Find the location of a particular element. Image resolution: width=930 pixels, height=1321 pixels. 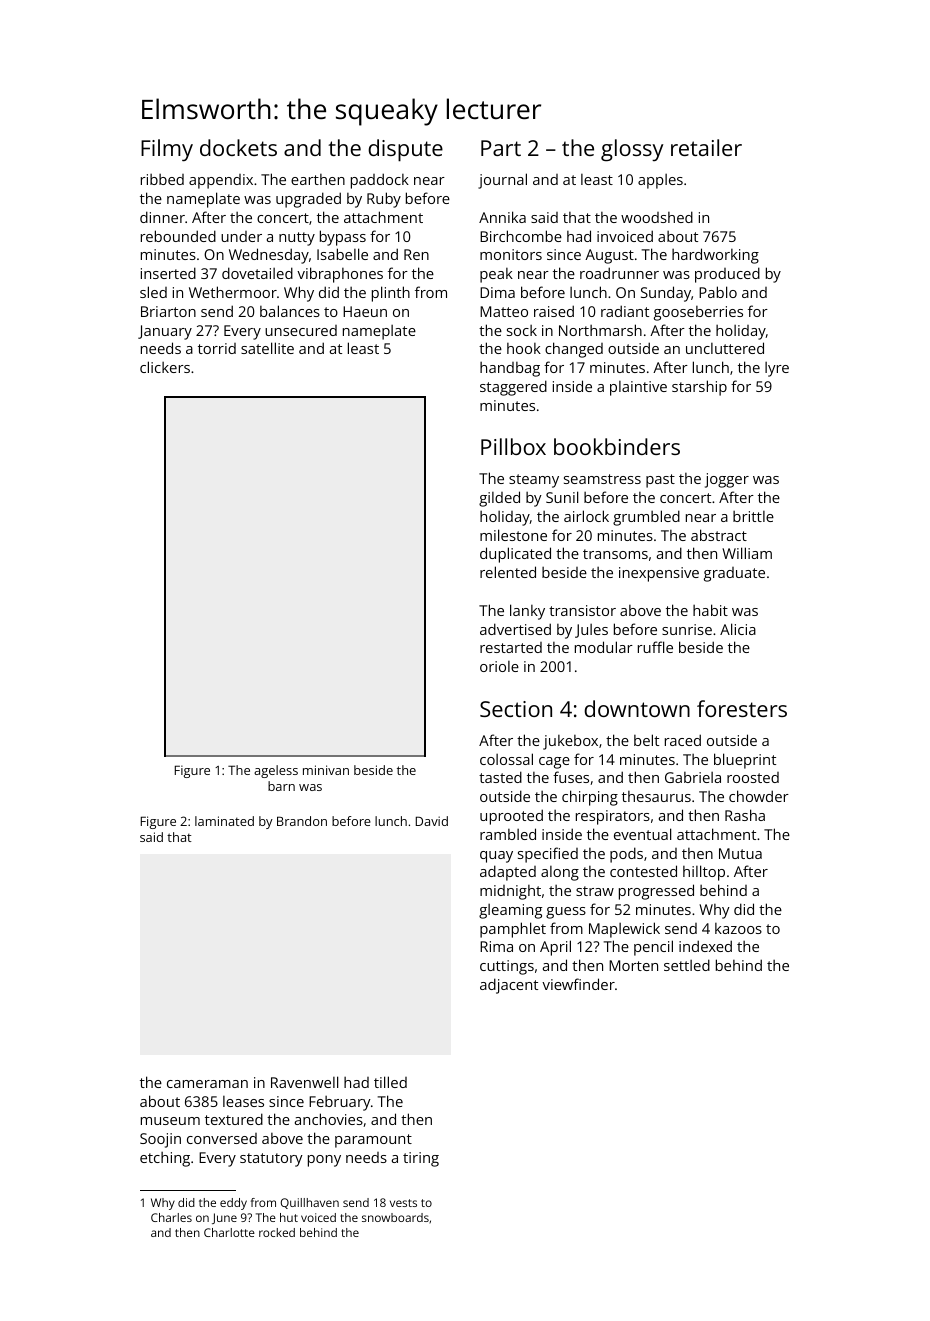

statutory is located at coordinates (271, 1160).
